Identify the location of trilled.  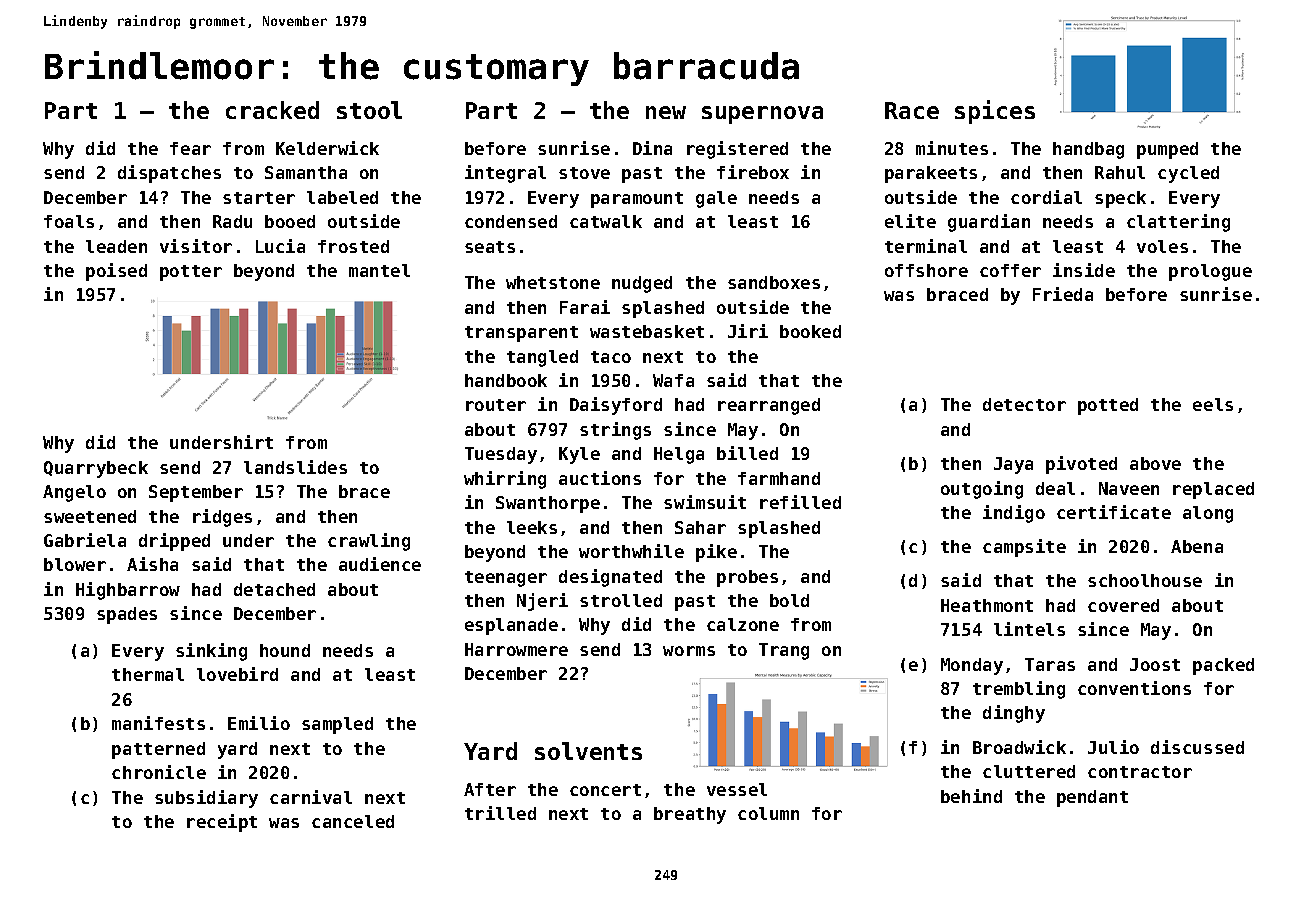
(500, 813).
